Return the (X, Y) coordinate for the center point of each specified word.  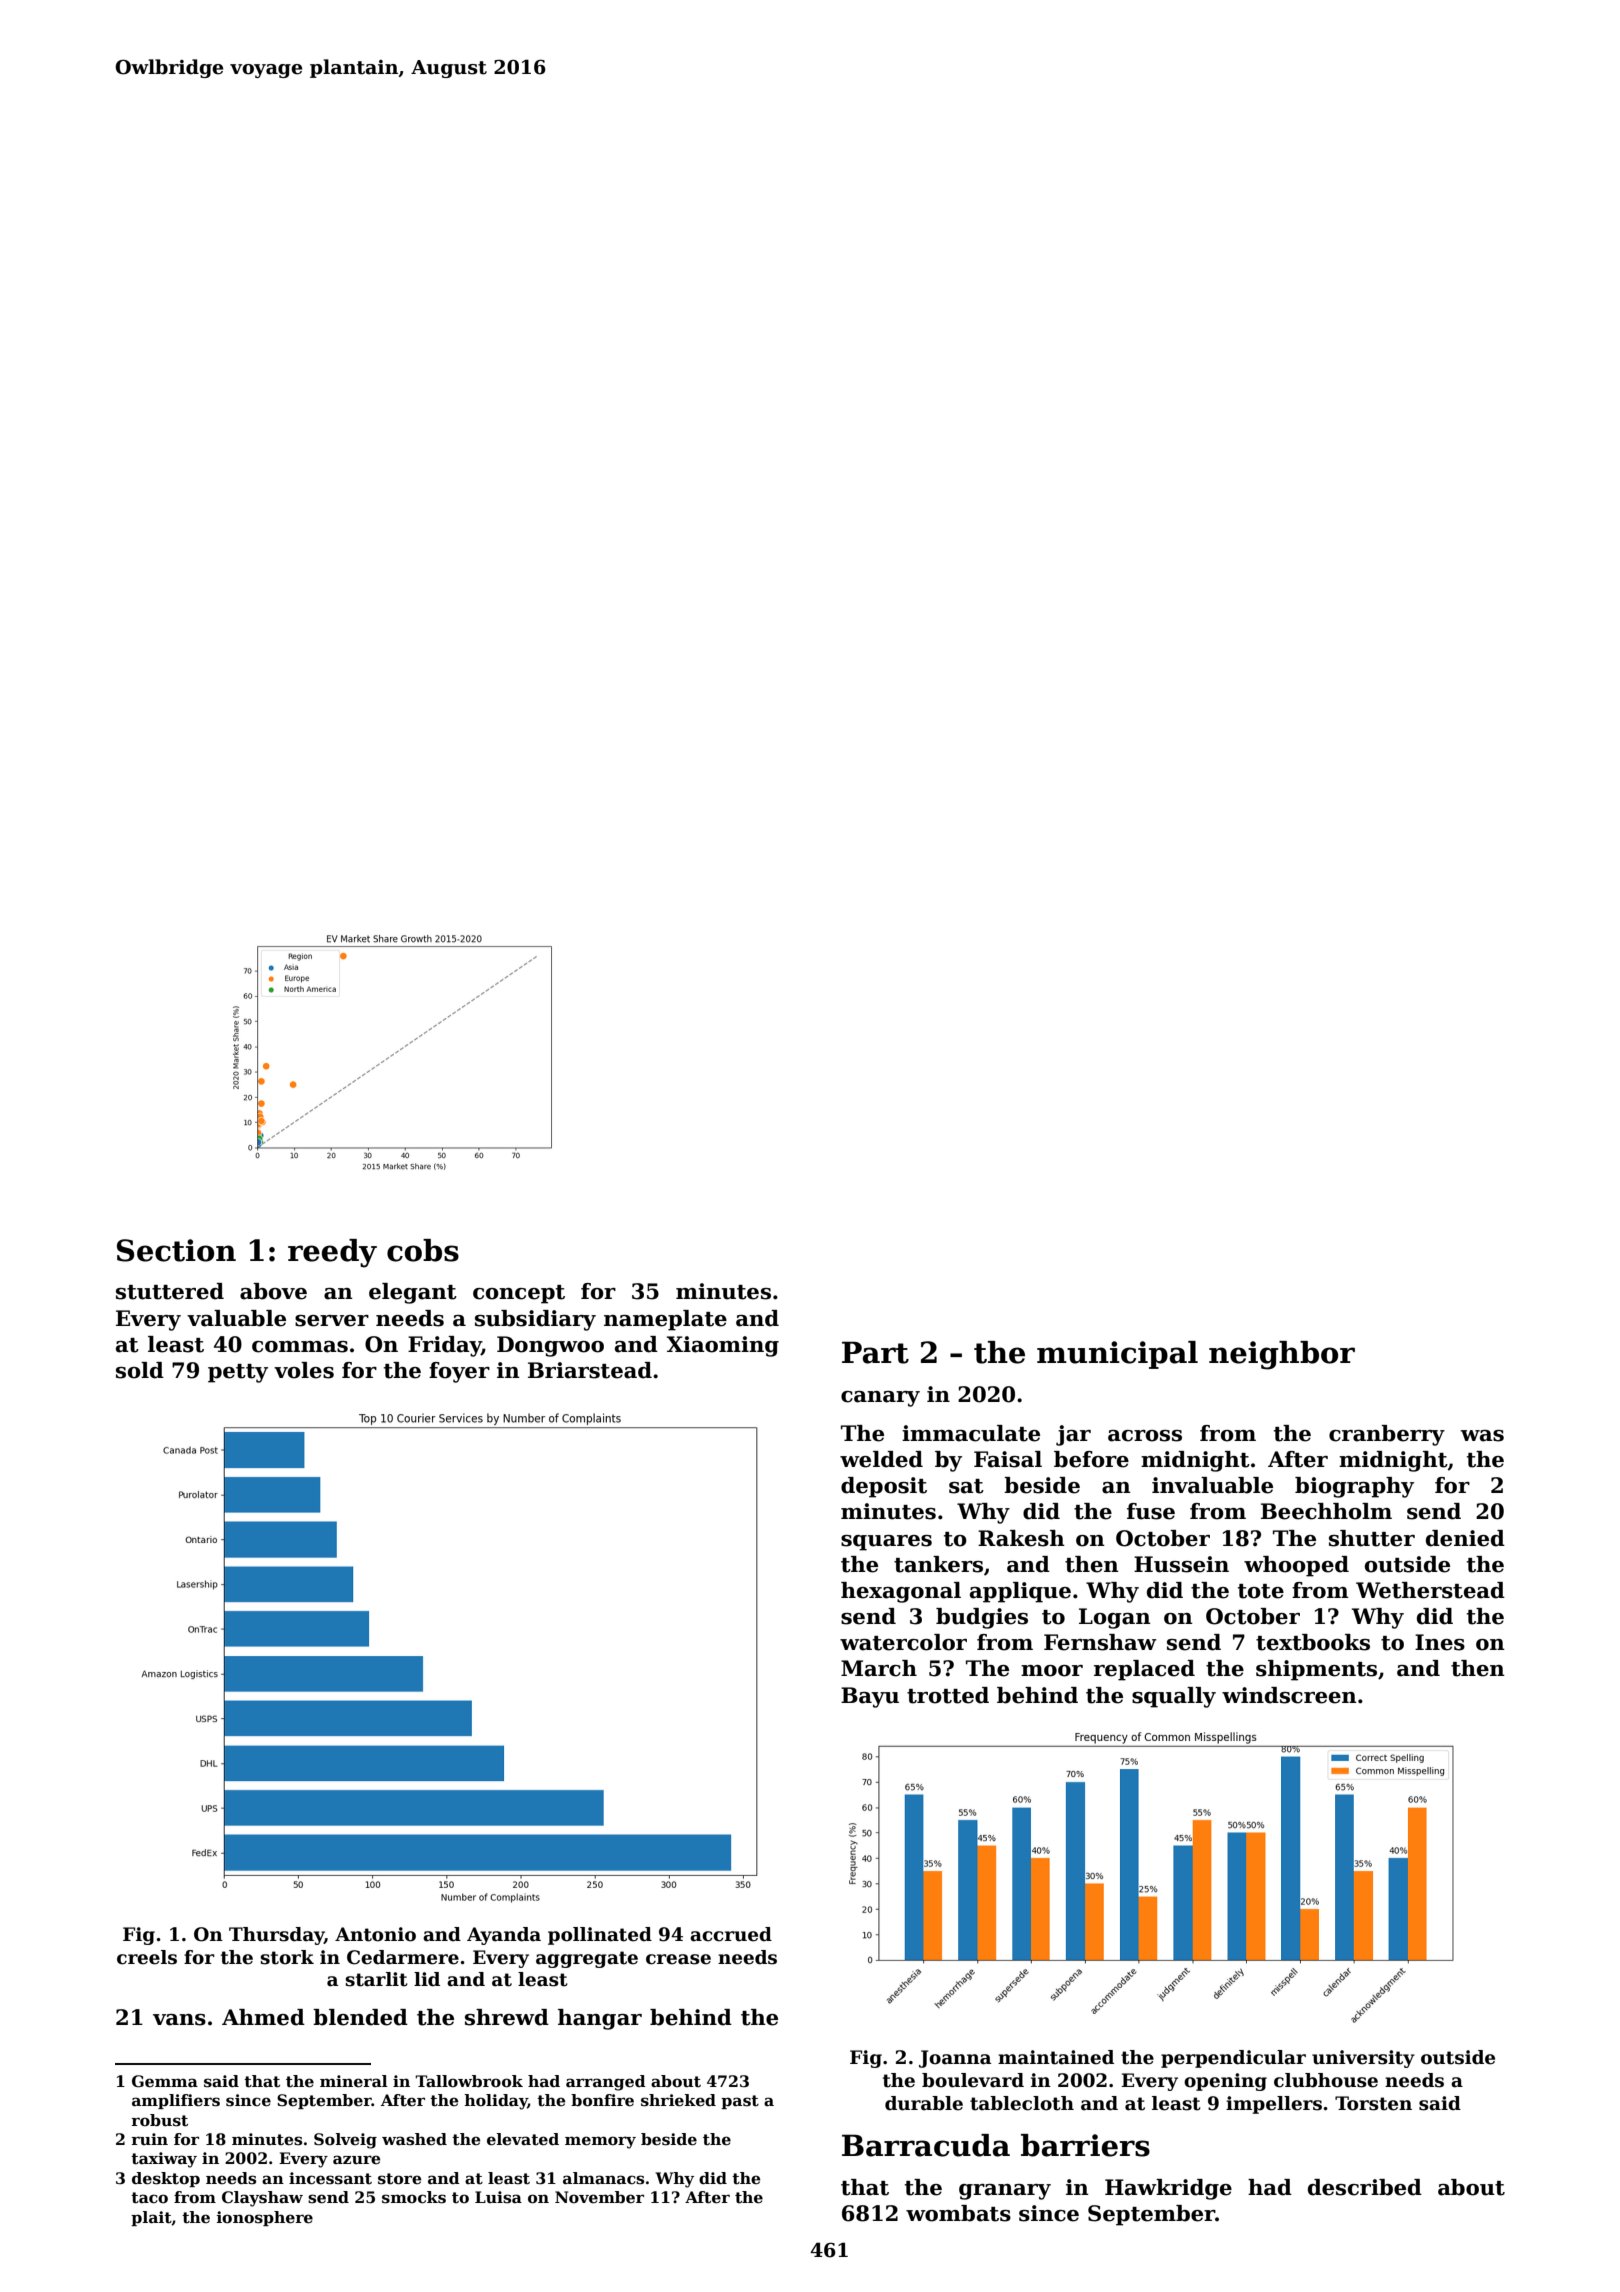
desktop (166, 2179)
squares (886, 1543)
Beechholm (1326, 1511)
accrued (731, 1934)
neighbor (1282, 1355)
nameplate (665, 1320)
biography (1354, 1487)
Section (176, 1250)
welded (881, 1459)
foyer (459, 1372)
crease (678, 1959)
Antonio (375, 1934)
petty (238, 1373)
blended (360, 2017)
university (1363, 2059)
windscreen (1289, 1695)
